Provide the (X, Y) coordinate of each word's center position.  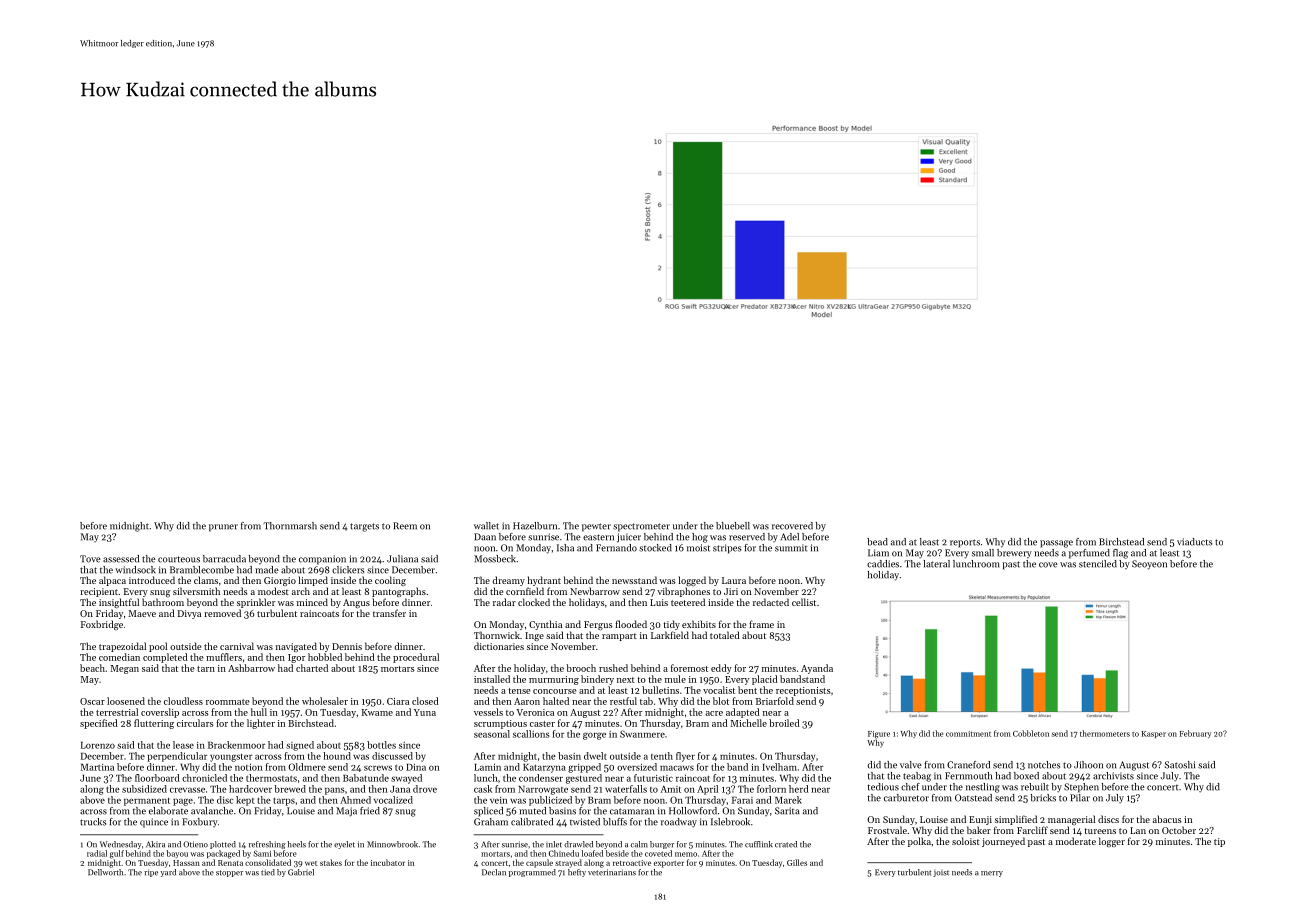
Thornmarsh (290, 526)
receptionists (803, 691)
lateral (936, 564)
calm (639, 844)
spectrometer (641, 527)
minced (312, 602)
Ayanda (817, 669)
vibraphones (683, 592)
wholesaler (325, 701)
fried (370, 811)
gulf (117, 854)
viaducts (1194, 542)
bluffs (615, 822)
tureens (1100, 831)
